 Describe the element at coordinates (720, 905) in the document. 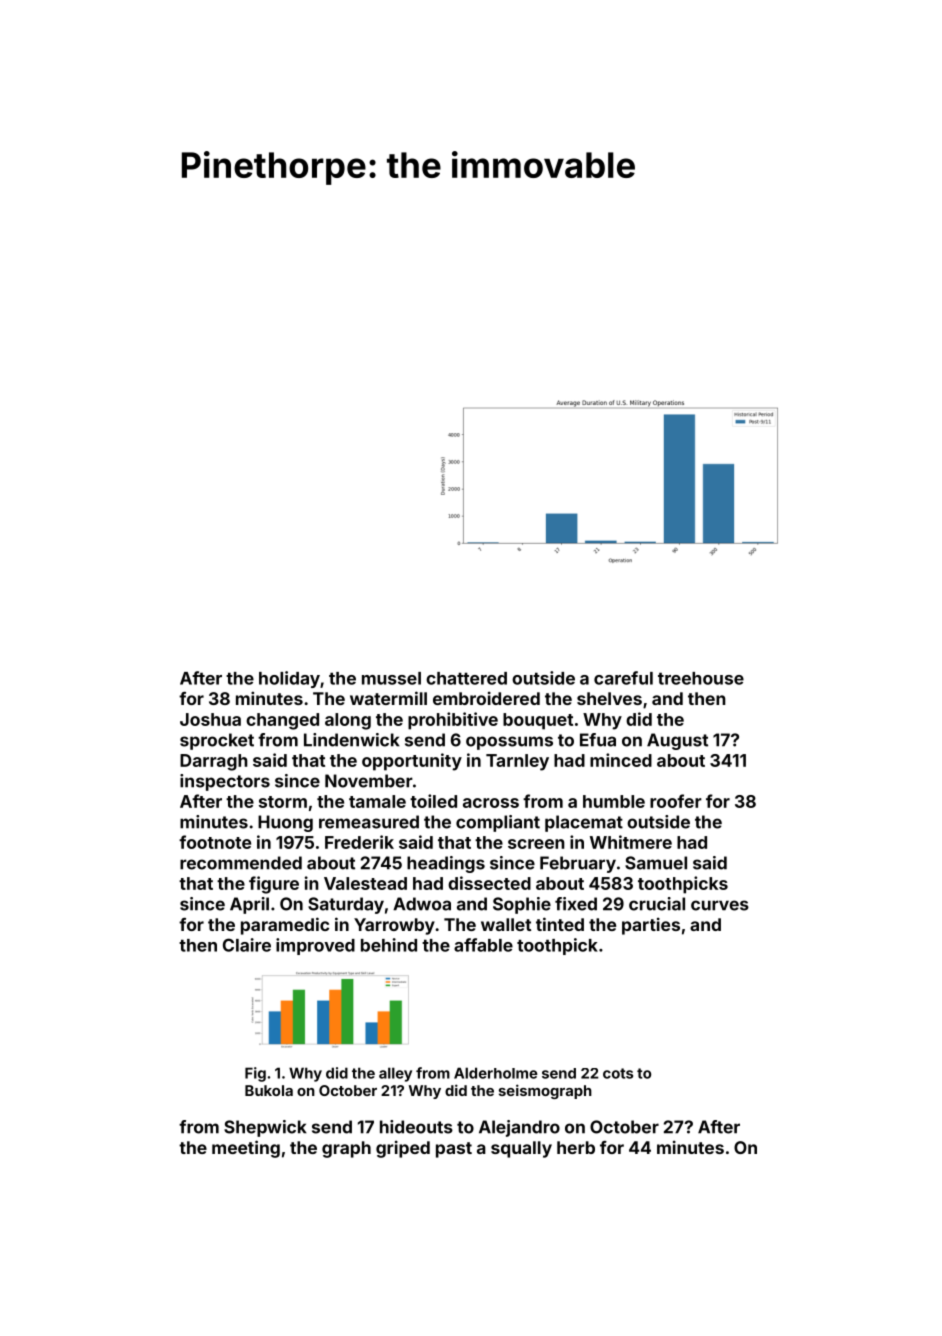

I see `curves` at that location.
